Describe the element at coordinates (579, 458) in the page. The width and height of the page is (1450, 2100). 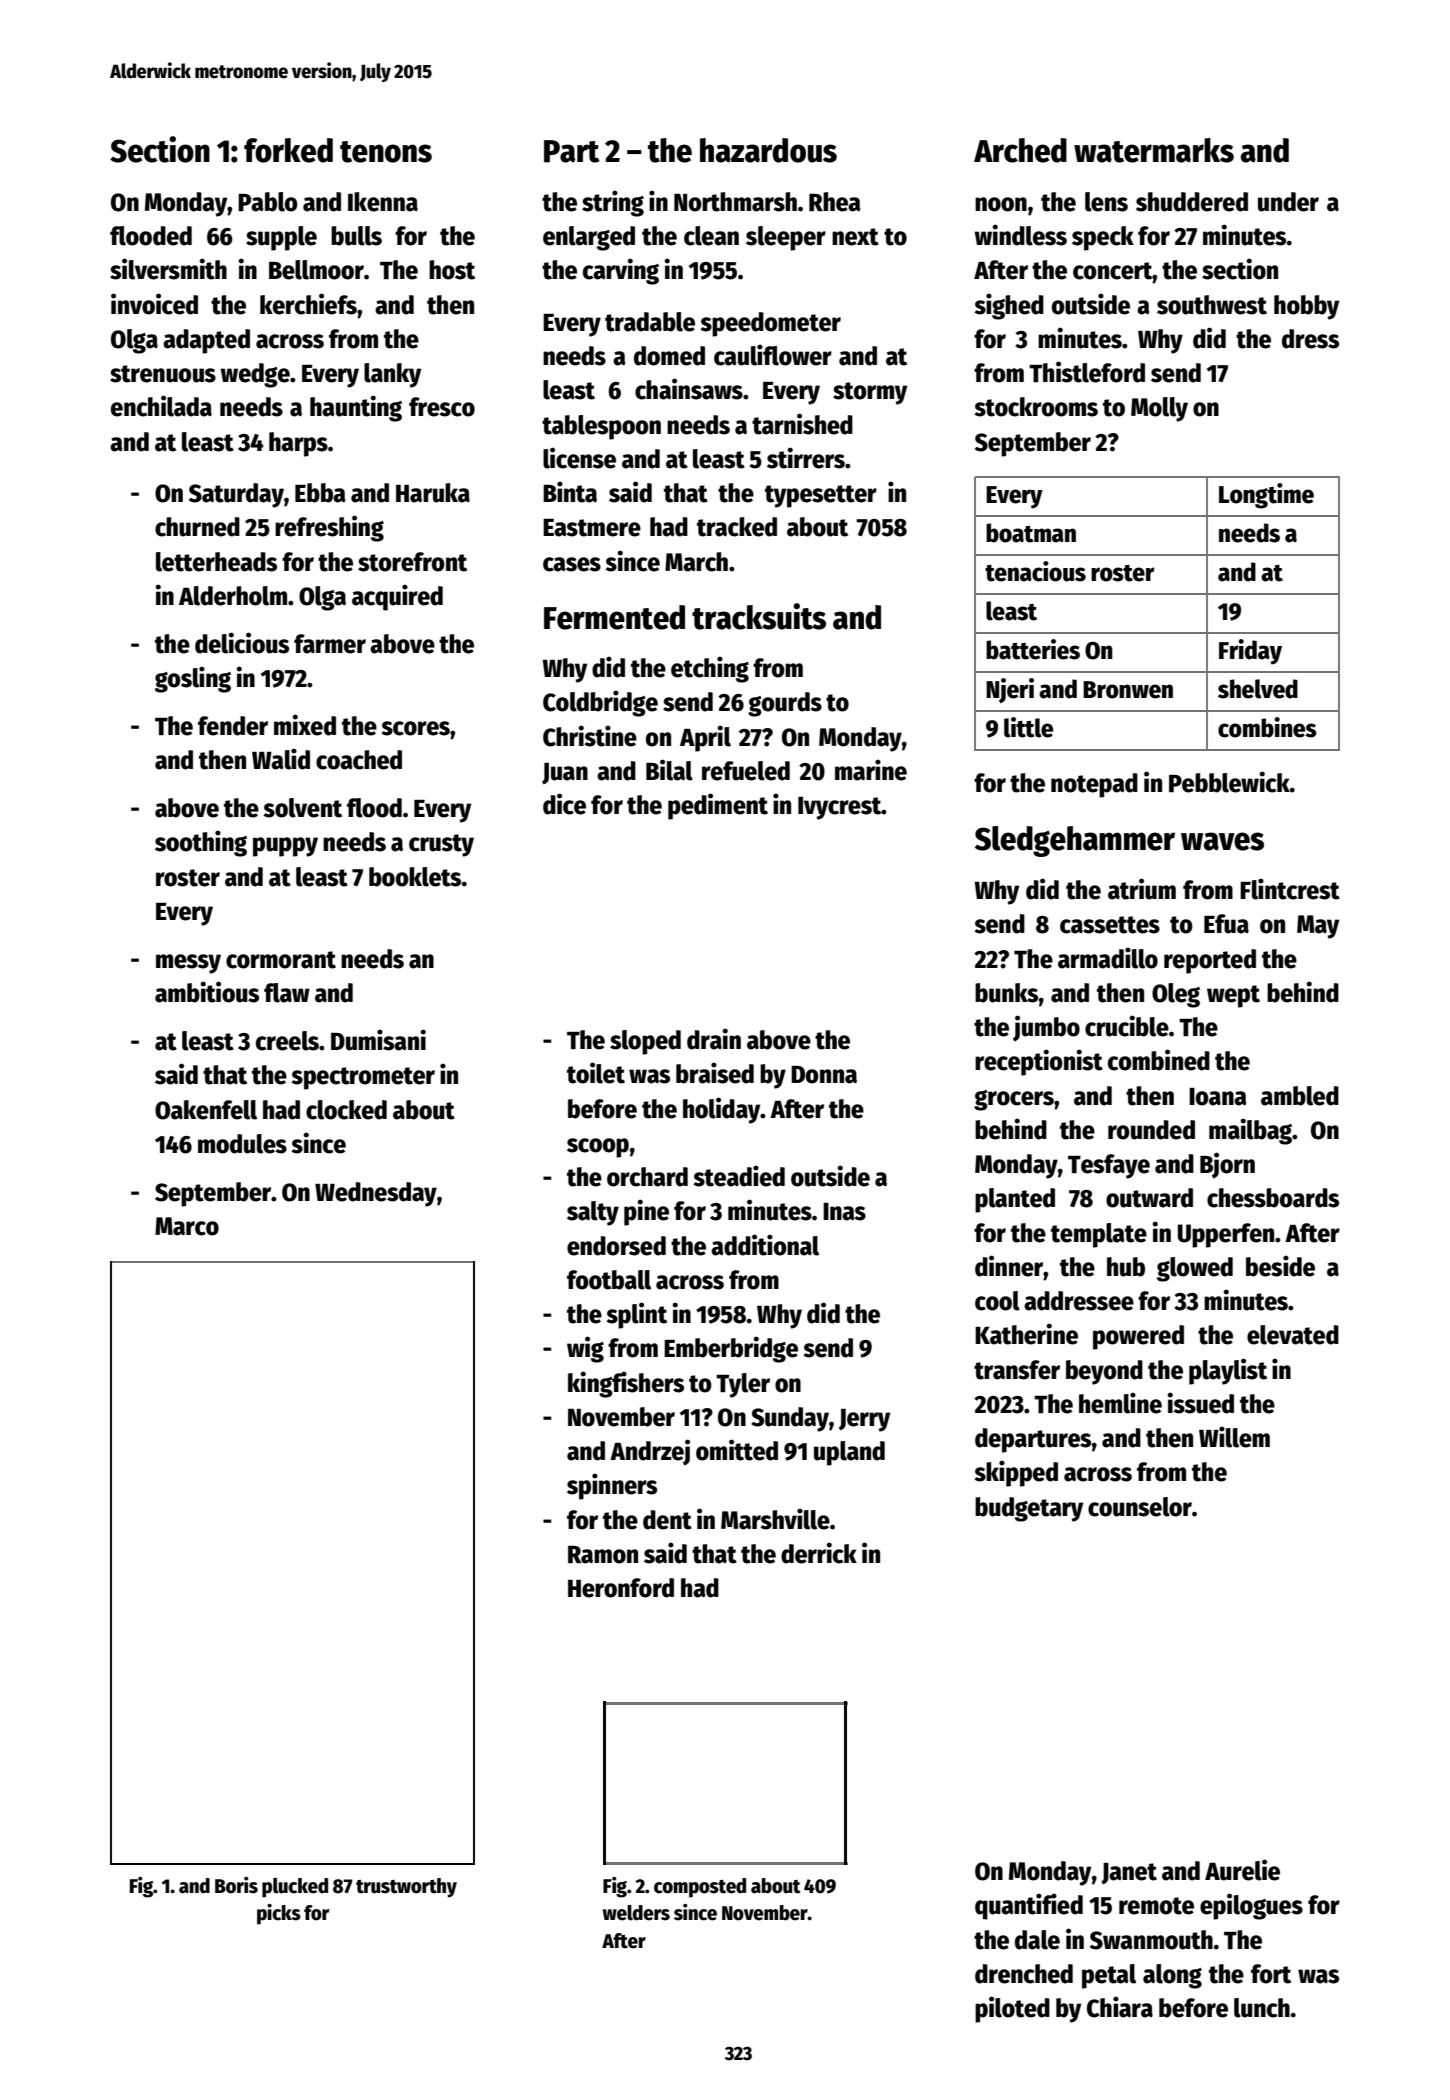
I see `license` at that location.
